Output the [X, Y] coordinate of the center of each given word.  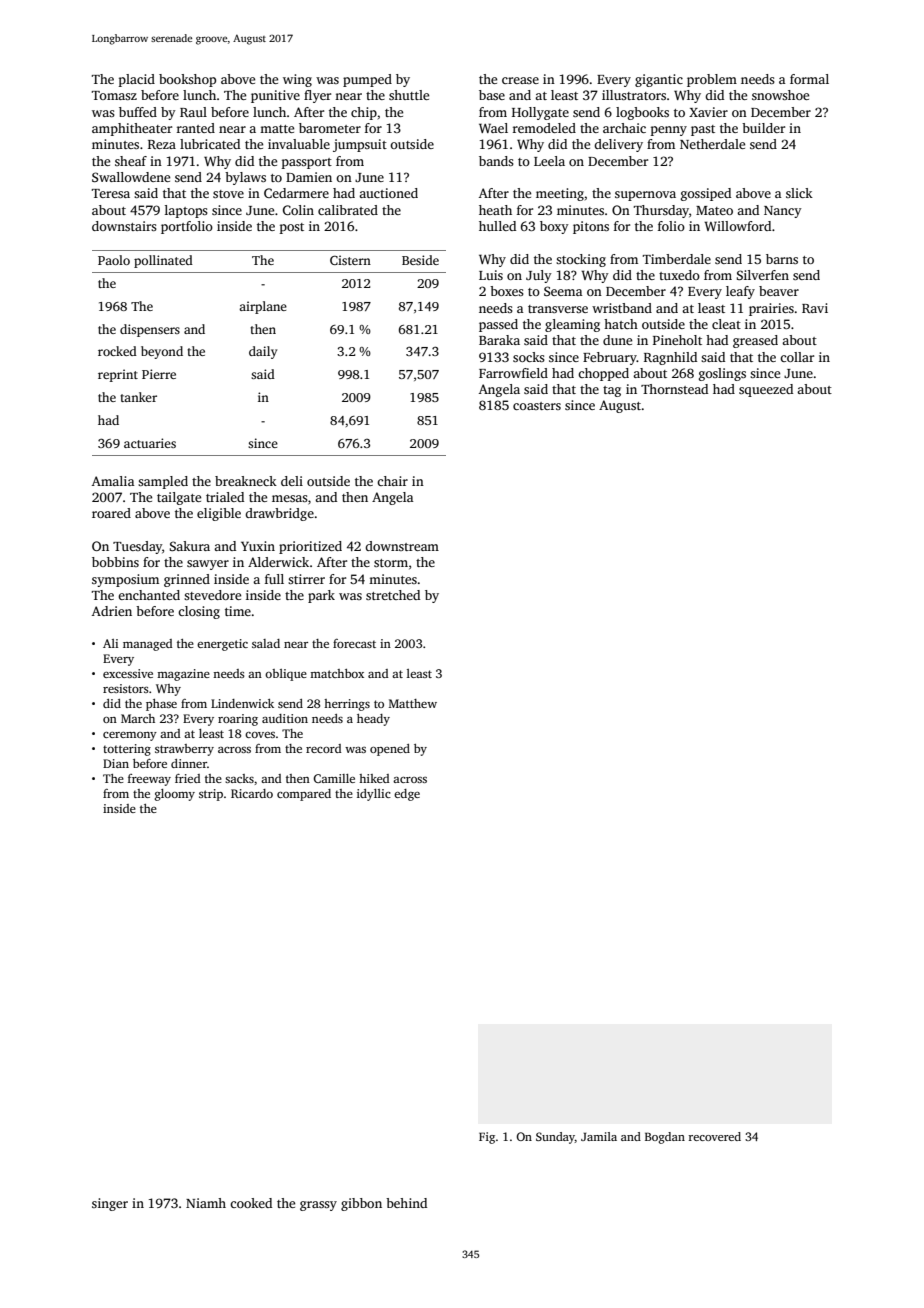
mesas [290, 498]
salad [266, 643]
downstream [402, 546]
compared [304, 795]
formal [809, 79]
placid [137, 80]
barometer [330, 128]
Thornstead [674, 389]
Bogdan [665, 1138]
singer [110, 1204]
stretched [393, 595]
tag [612, 391]
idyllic [374, 795]
